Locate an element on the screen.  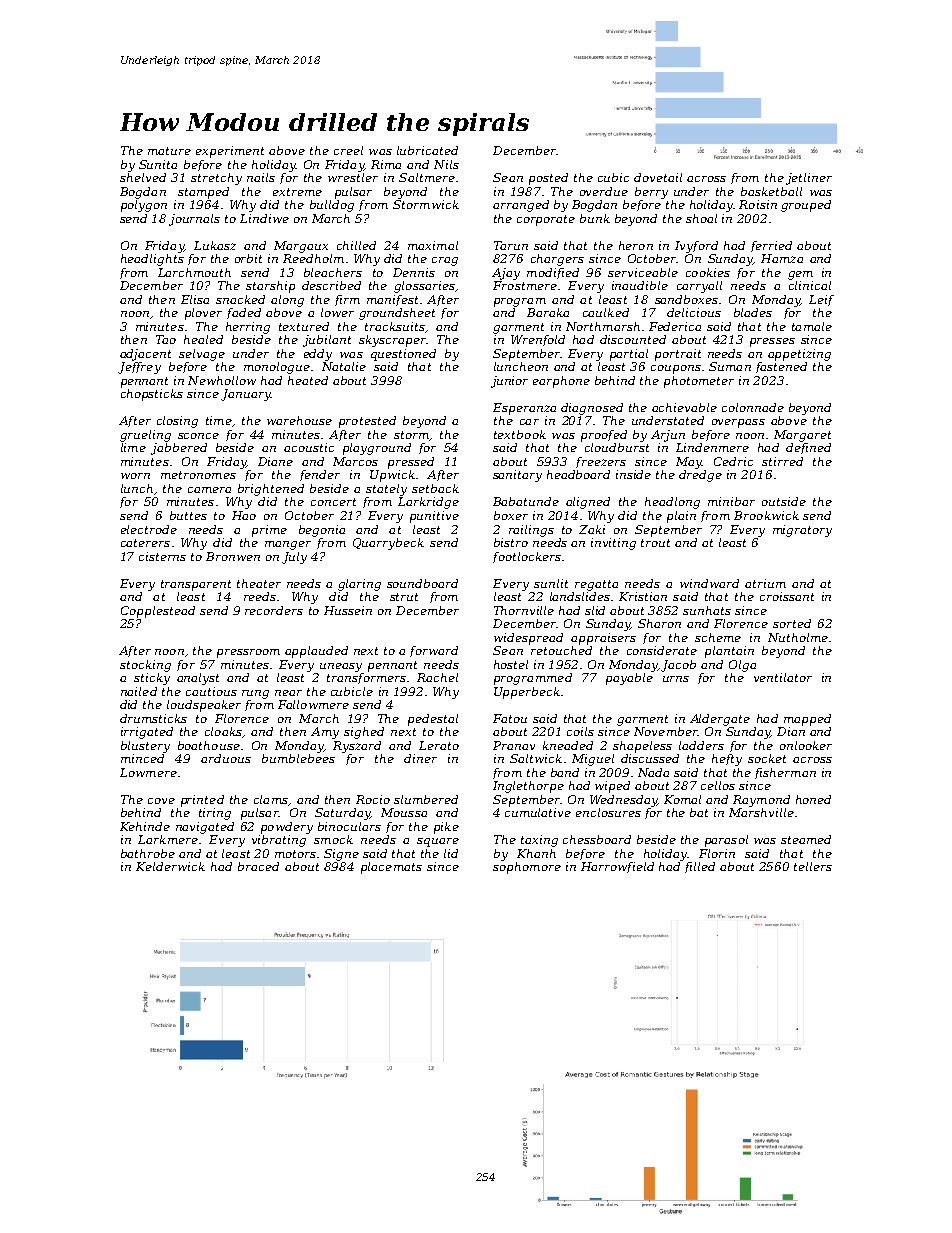
chopsticks is located at coordinates (152, 395).
